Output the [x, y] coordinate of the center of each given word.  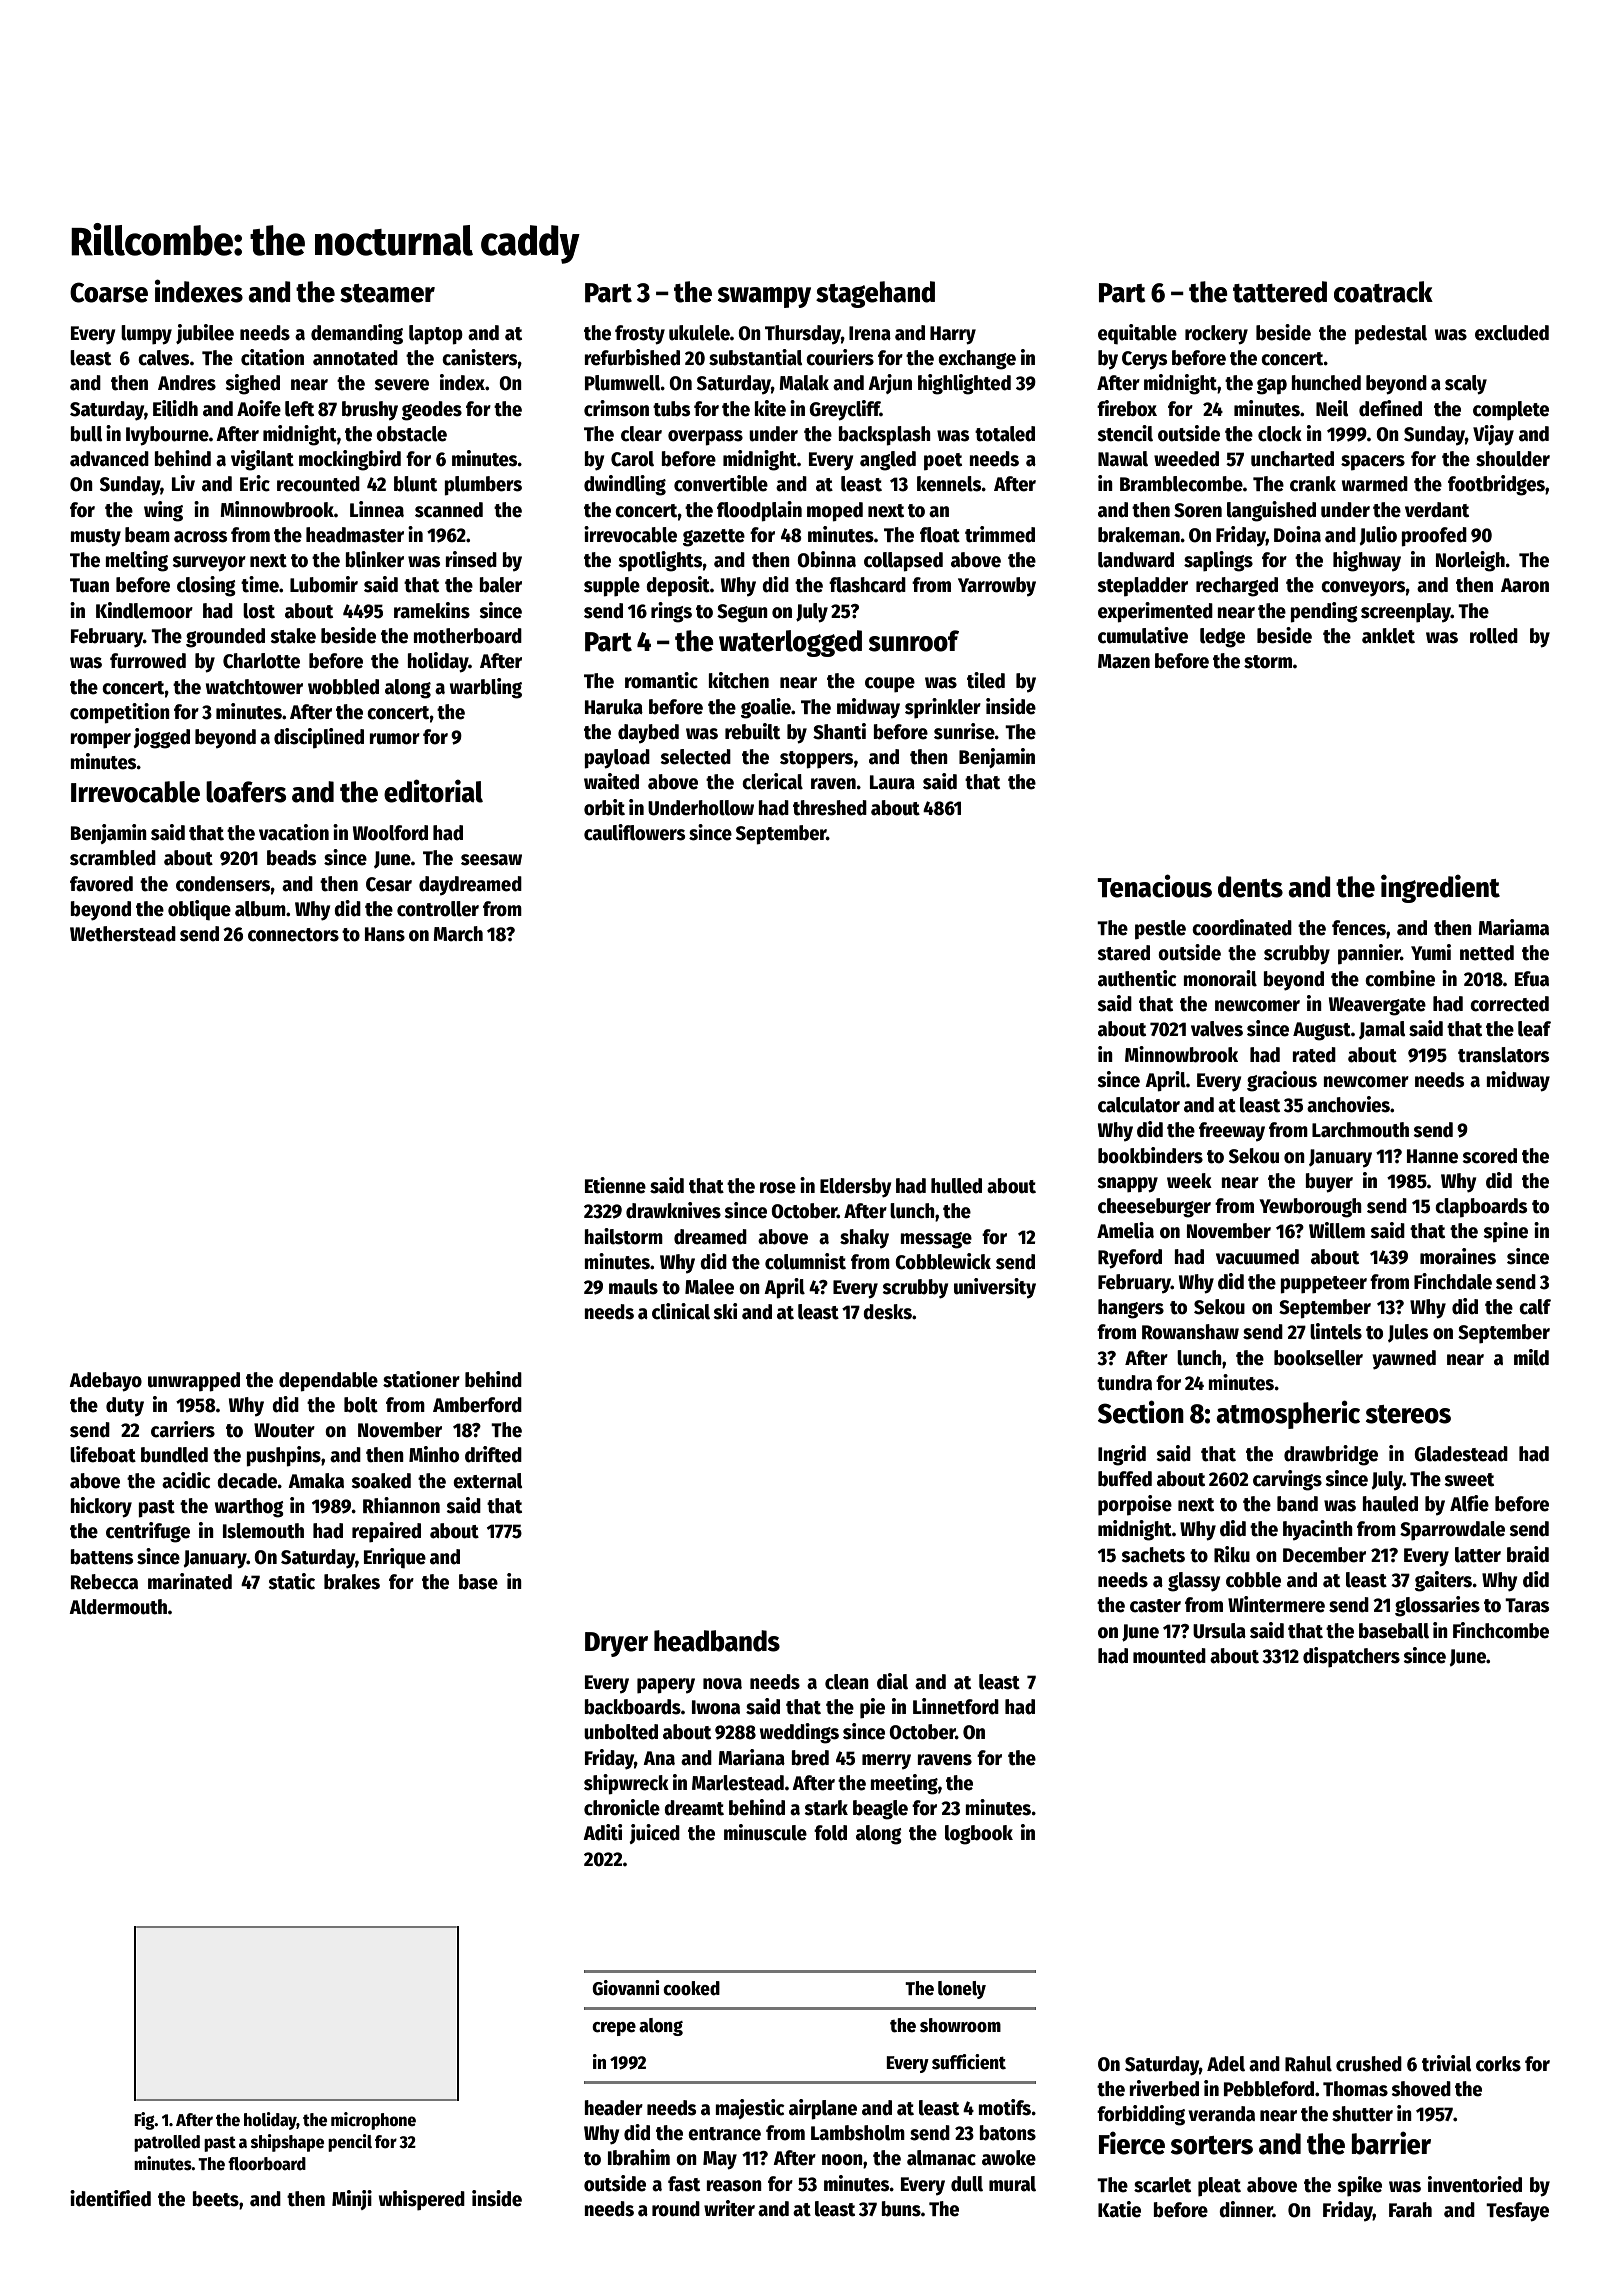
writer [729, 2208]
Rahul [1308, 2064]
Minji [352, 2200]
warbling [486, 688]
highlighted [964, 384]
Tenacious [1154, 886]
